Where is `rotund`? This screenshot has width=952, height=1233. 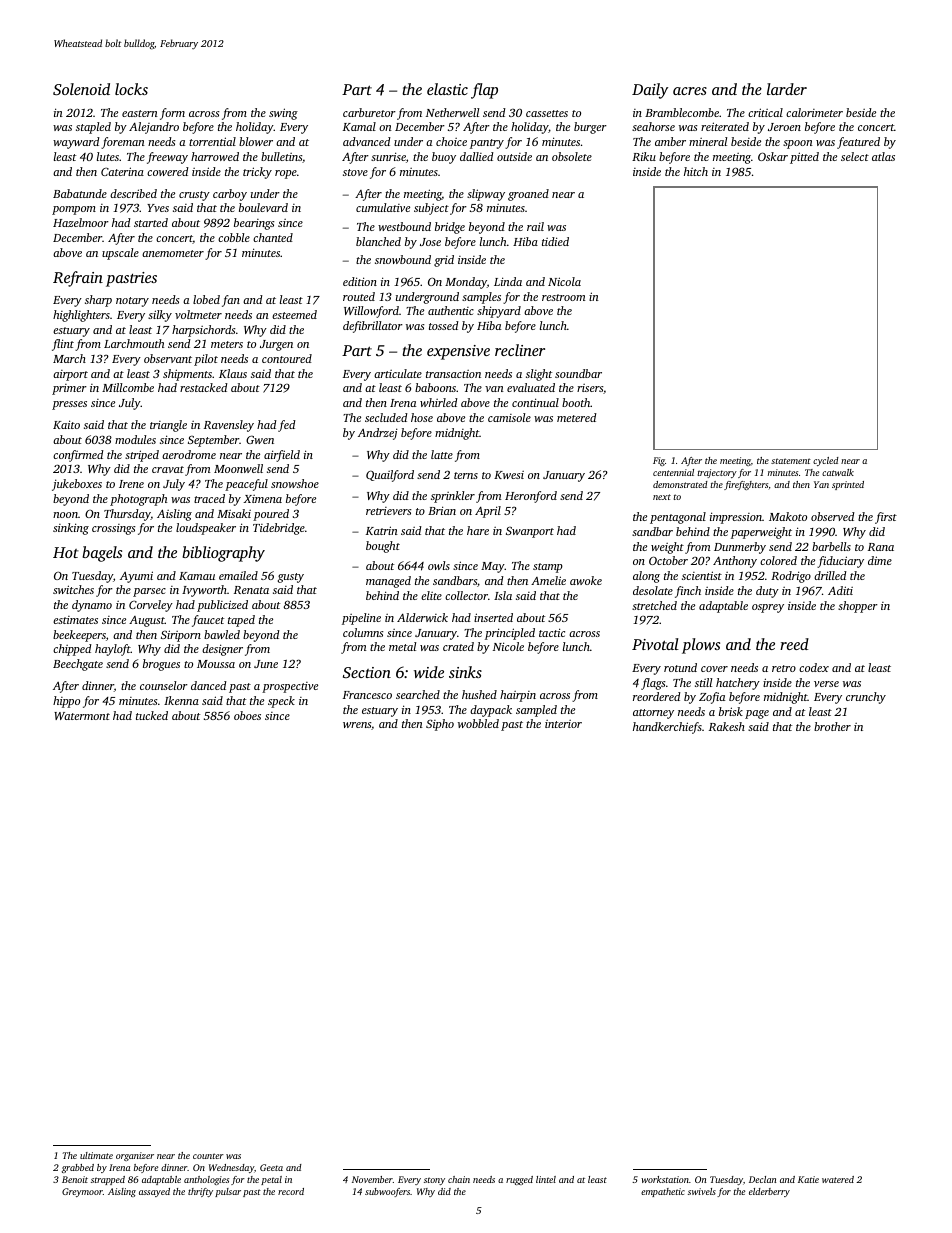 rotund is located at coordinates (680, 667).
